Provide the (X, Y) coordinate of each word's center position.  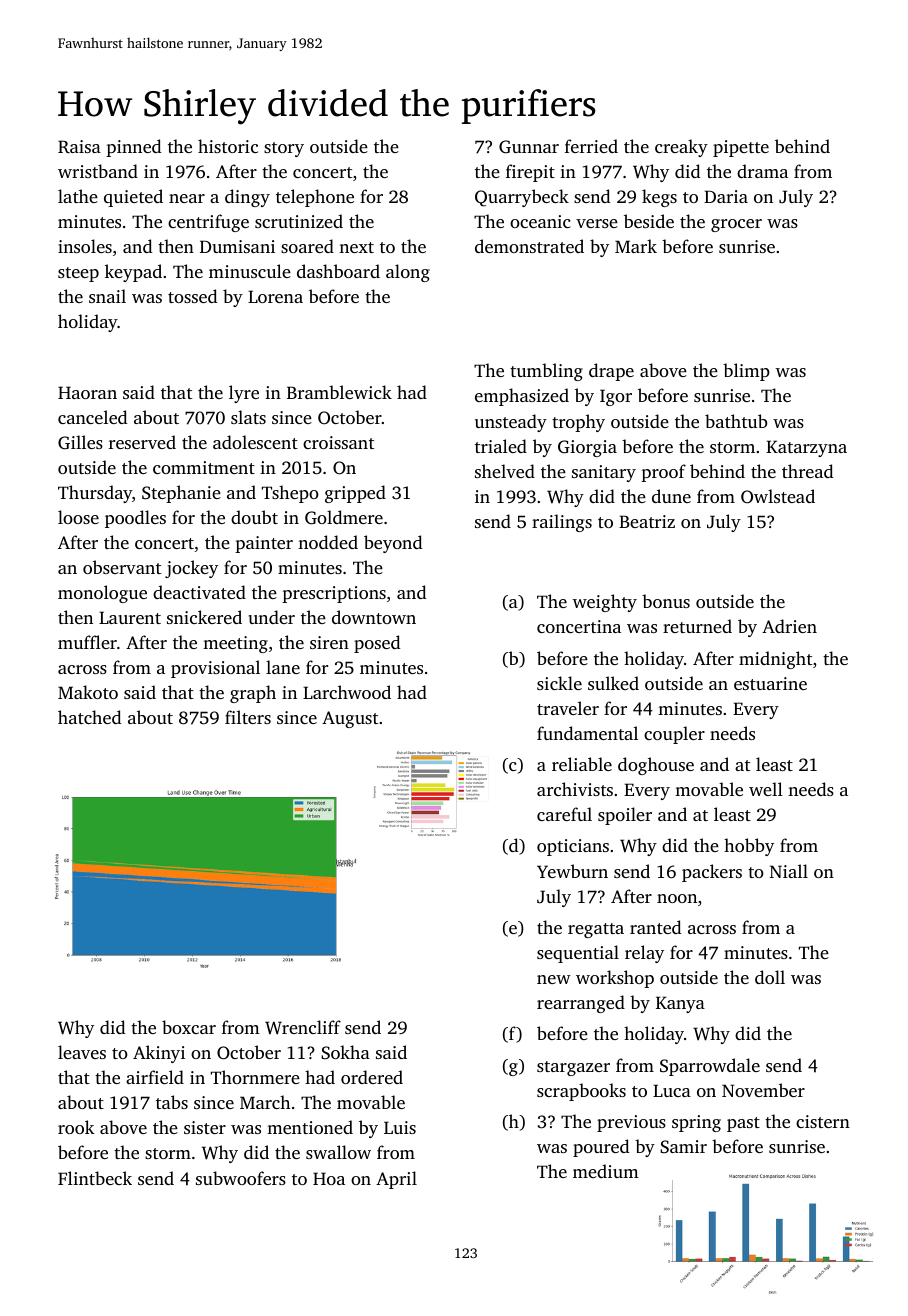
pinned (133, 148)
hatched (89, 717)
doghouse (656, 766)
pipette (741, 148)
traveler (568, 708)
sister (205, 1127)
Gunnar (529, 147)
